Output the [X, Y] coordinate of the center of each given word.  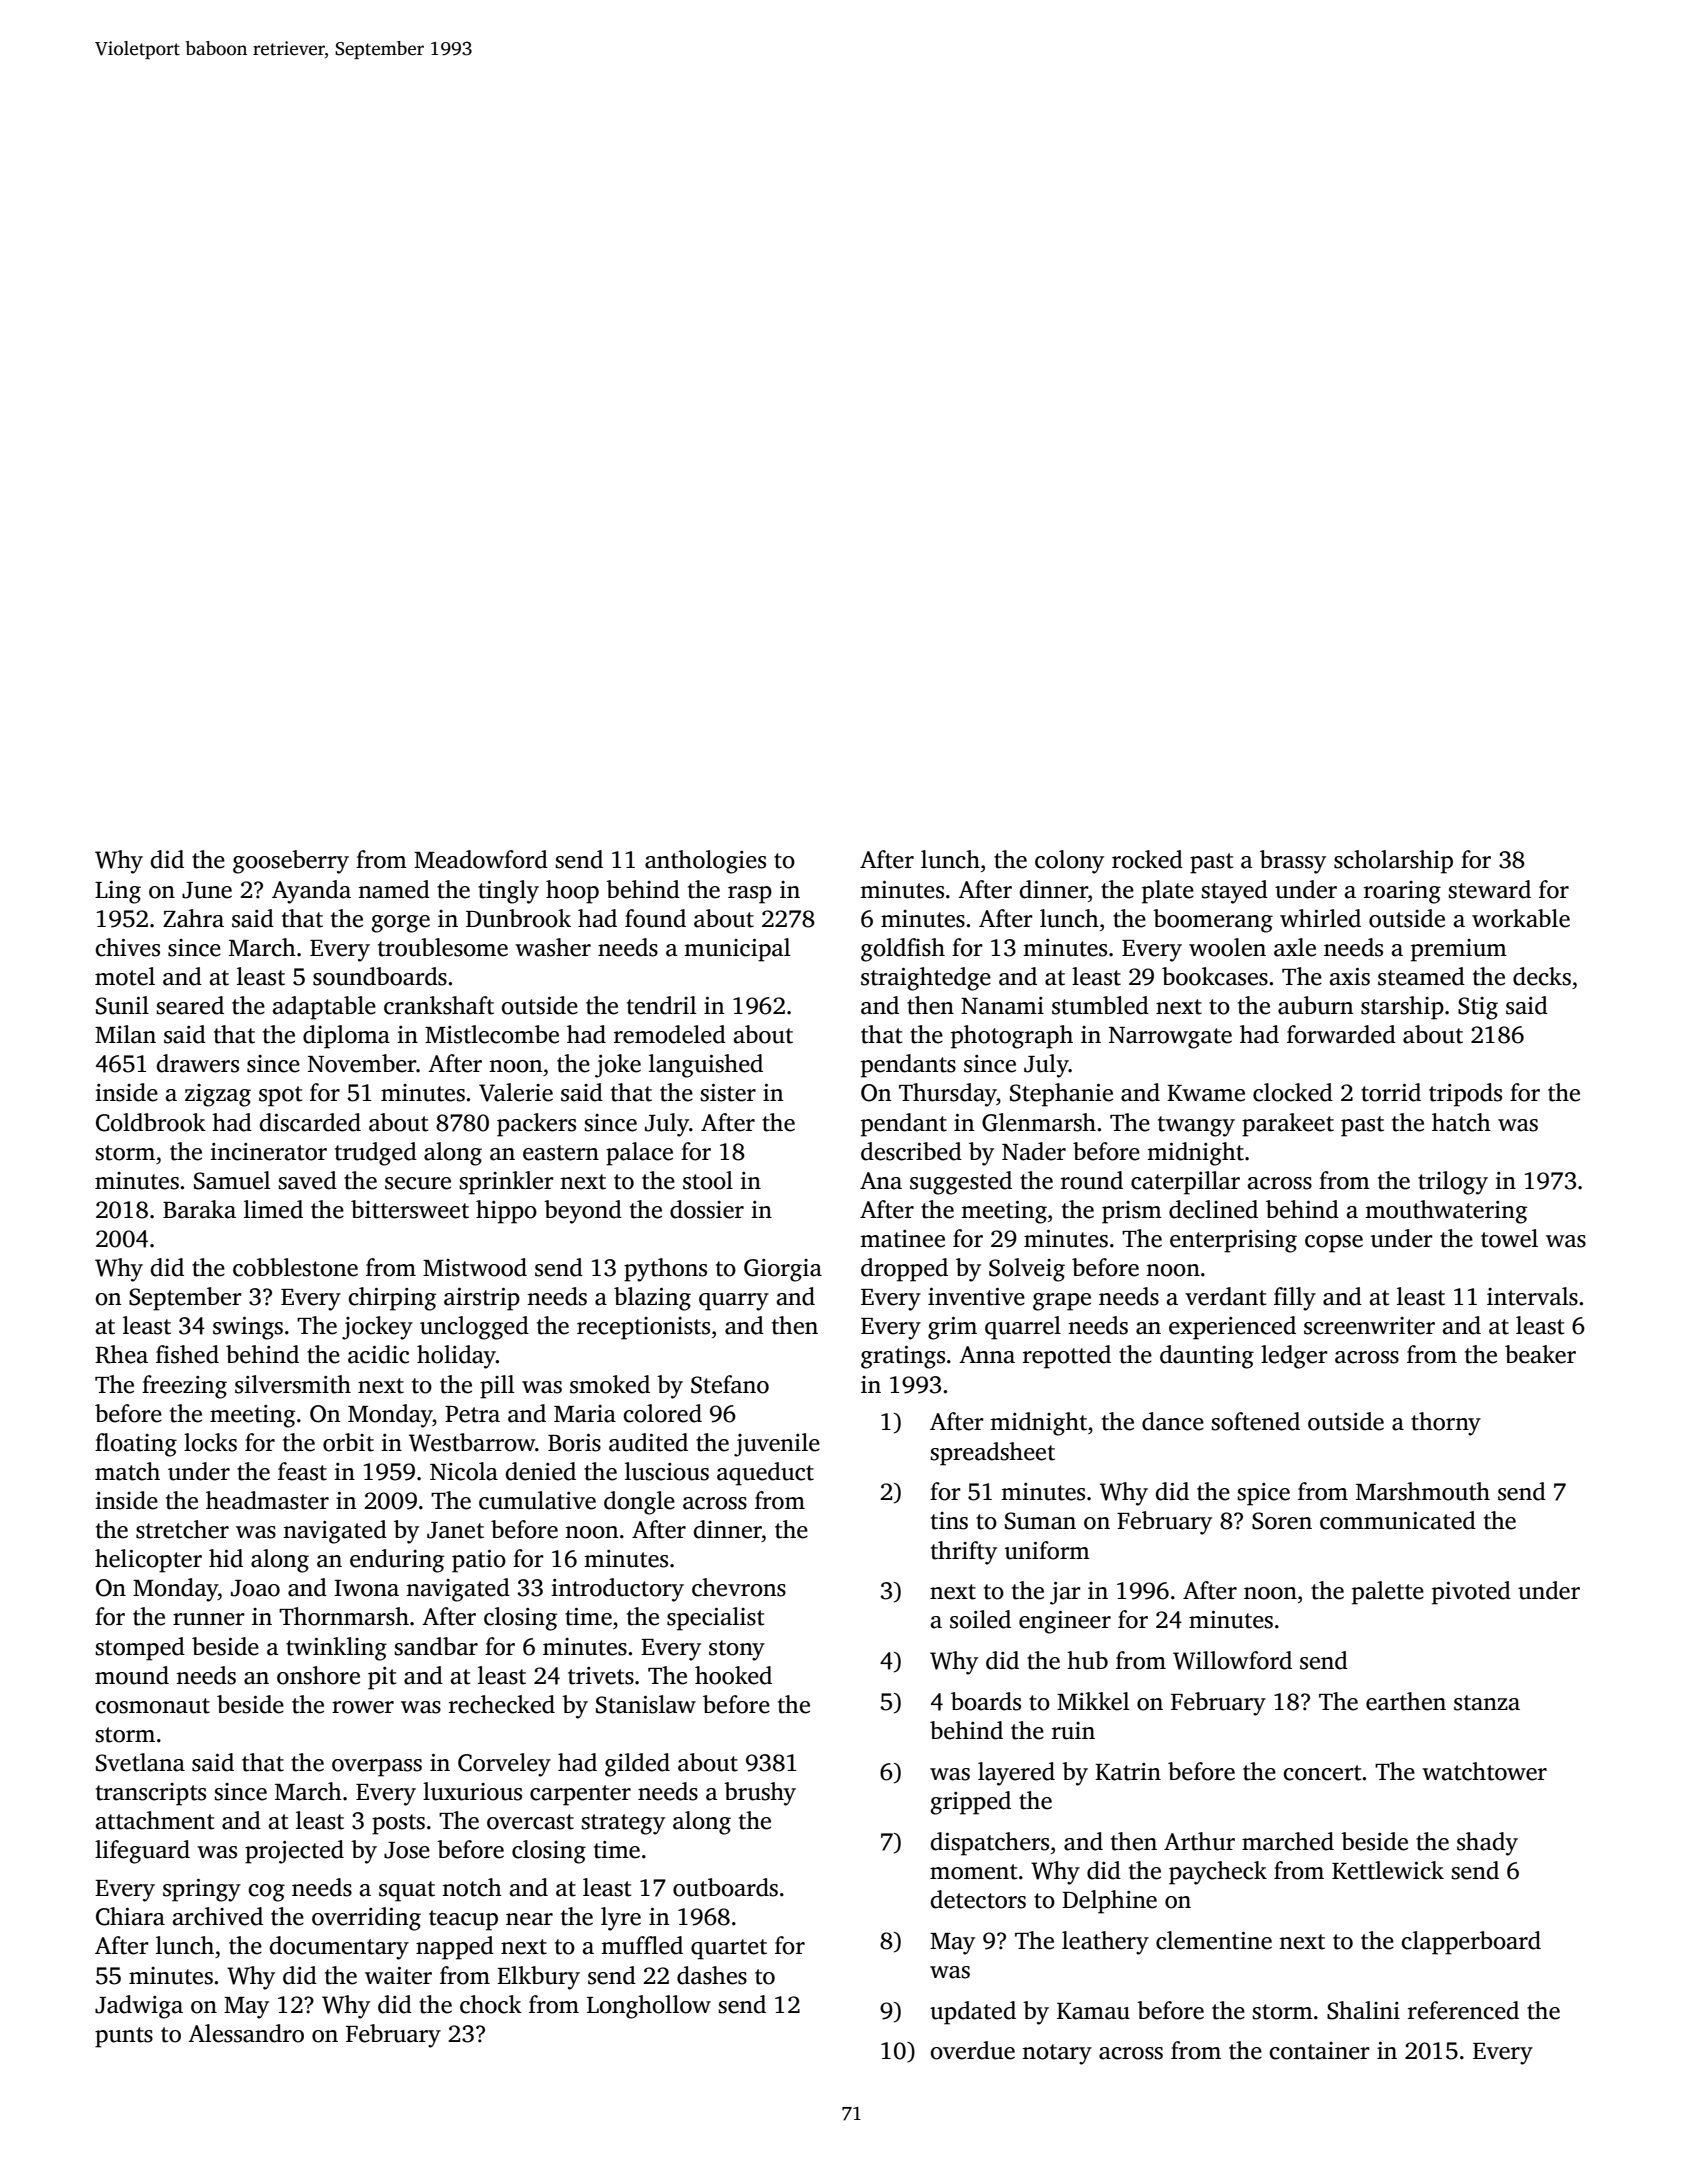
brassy [1293, 862]
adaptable [324, 1008]
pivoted [1471, 1593]
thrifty [964, 1553]
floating [136, 1445]
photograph [1012, 1037]
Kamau [1093, 2011]
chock [491, 2004]
